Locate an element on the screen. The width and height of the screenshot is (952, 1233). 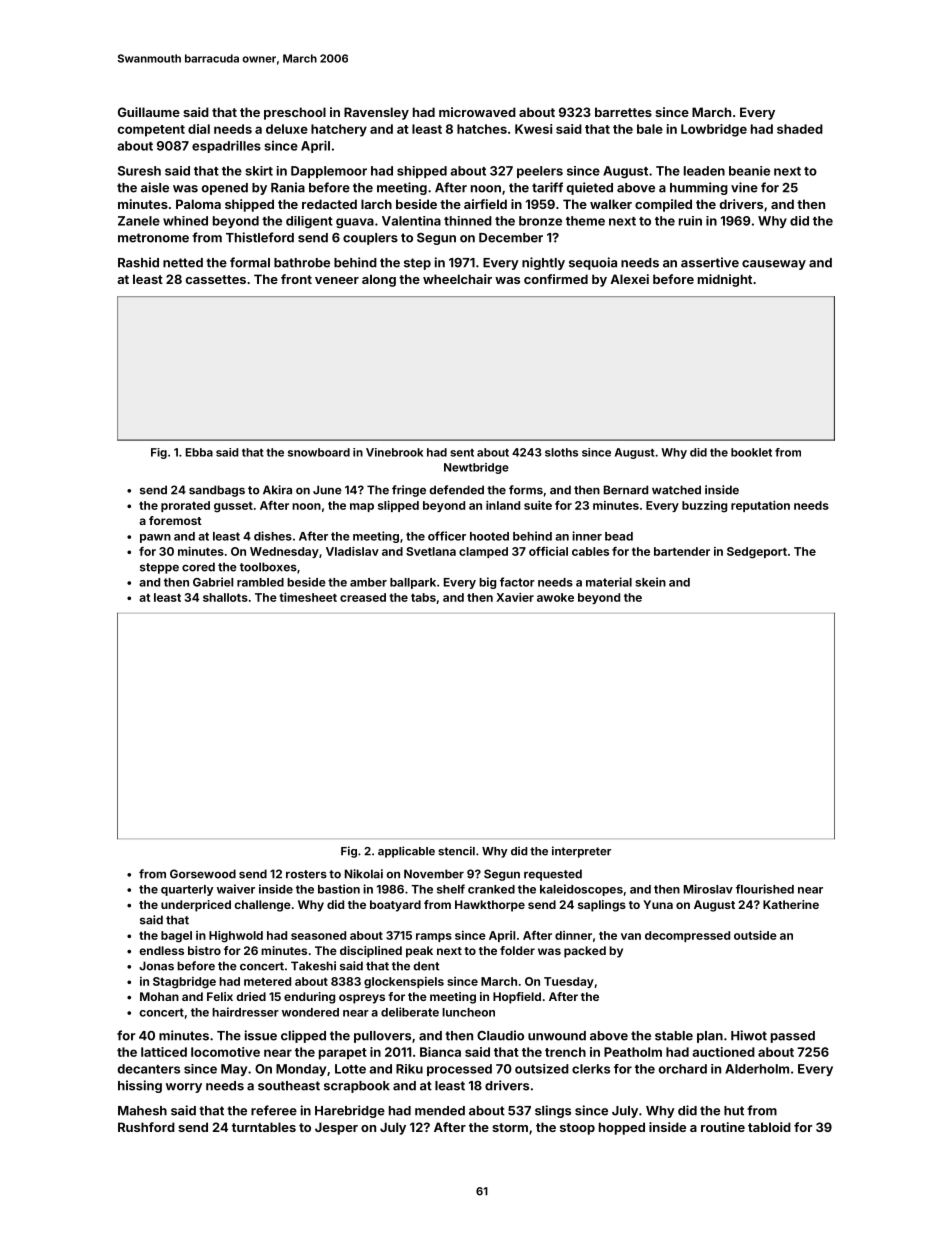
Ravensley is located at coordinates (376, 113).
